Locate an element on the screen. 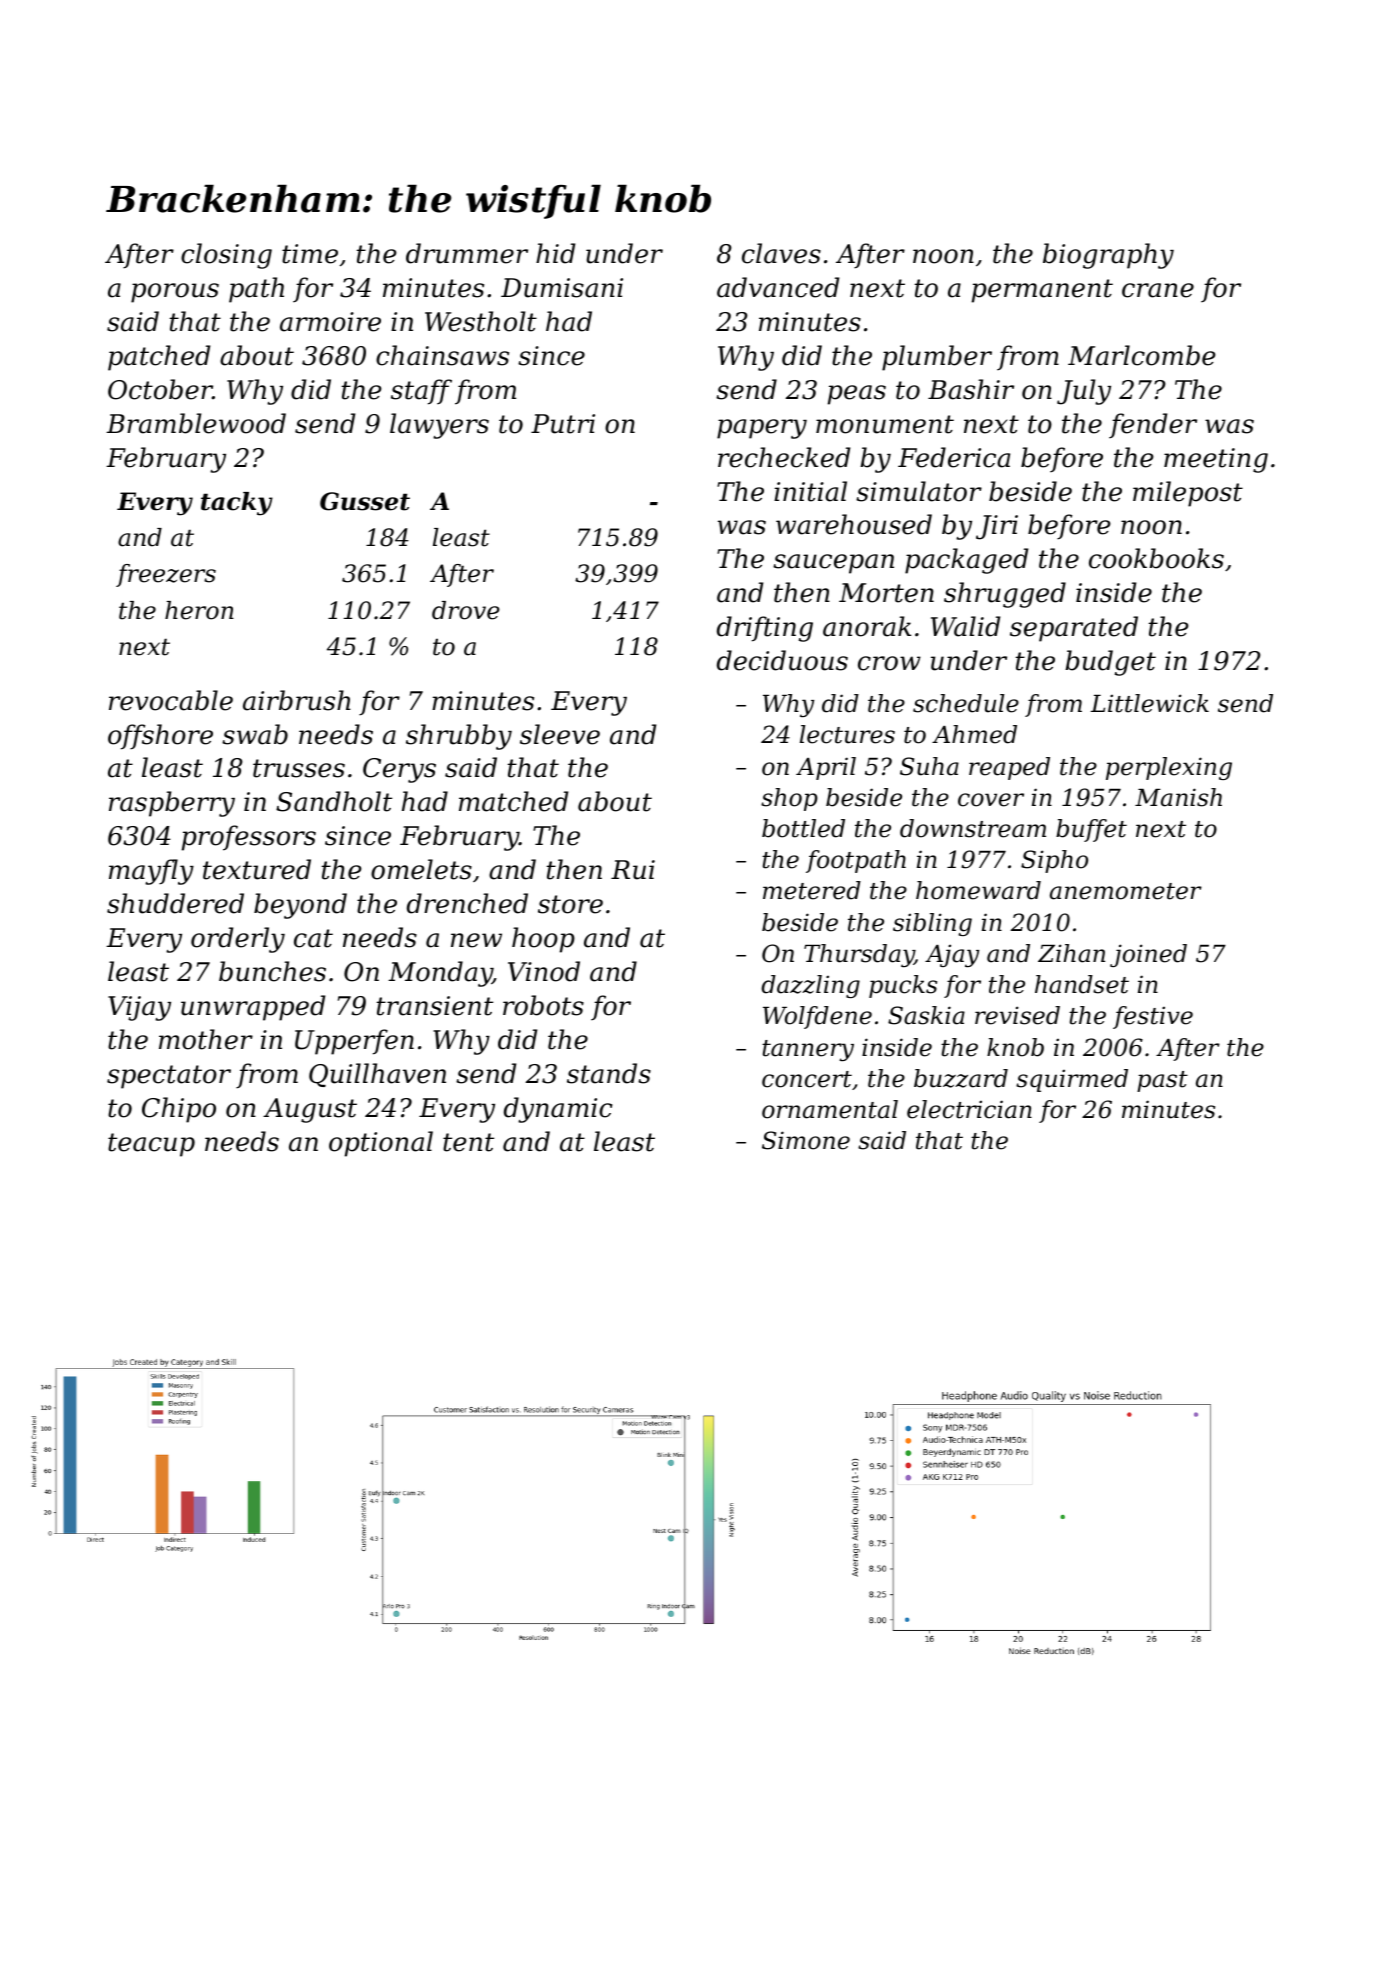 The width and height of the screenshot is (1386, 1969). biography is located at coordinates (1108, 256).
